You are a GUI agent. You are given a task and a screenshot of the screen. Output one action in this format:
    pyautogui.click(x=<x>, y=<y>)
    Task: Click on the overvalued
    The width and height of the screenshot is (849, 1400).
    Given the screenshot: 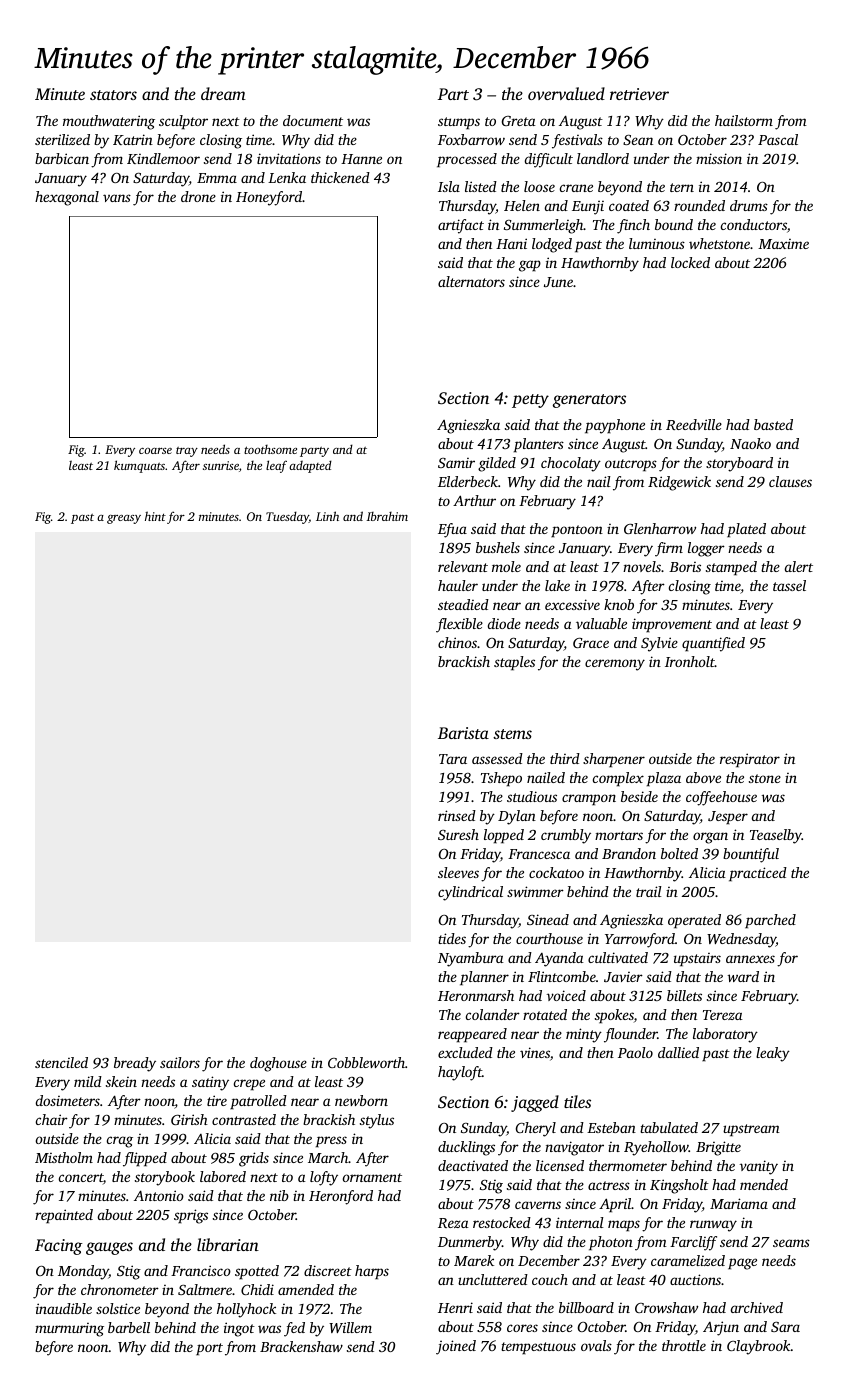 What is the action you would take?
    pyautogui.click(x=566, y=93)
